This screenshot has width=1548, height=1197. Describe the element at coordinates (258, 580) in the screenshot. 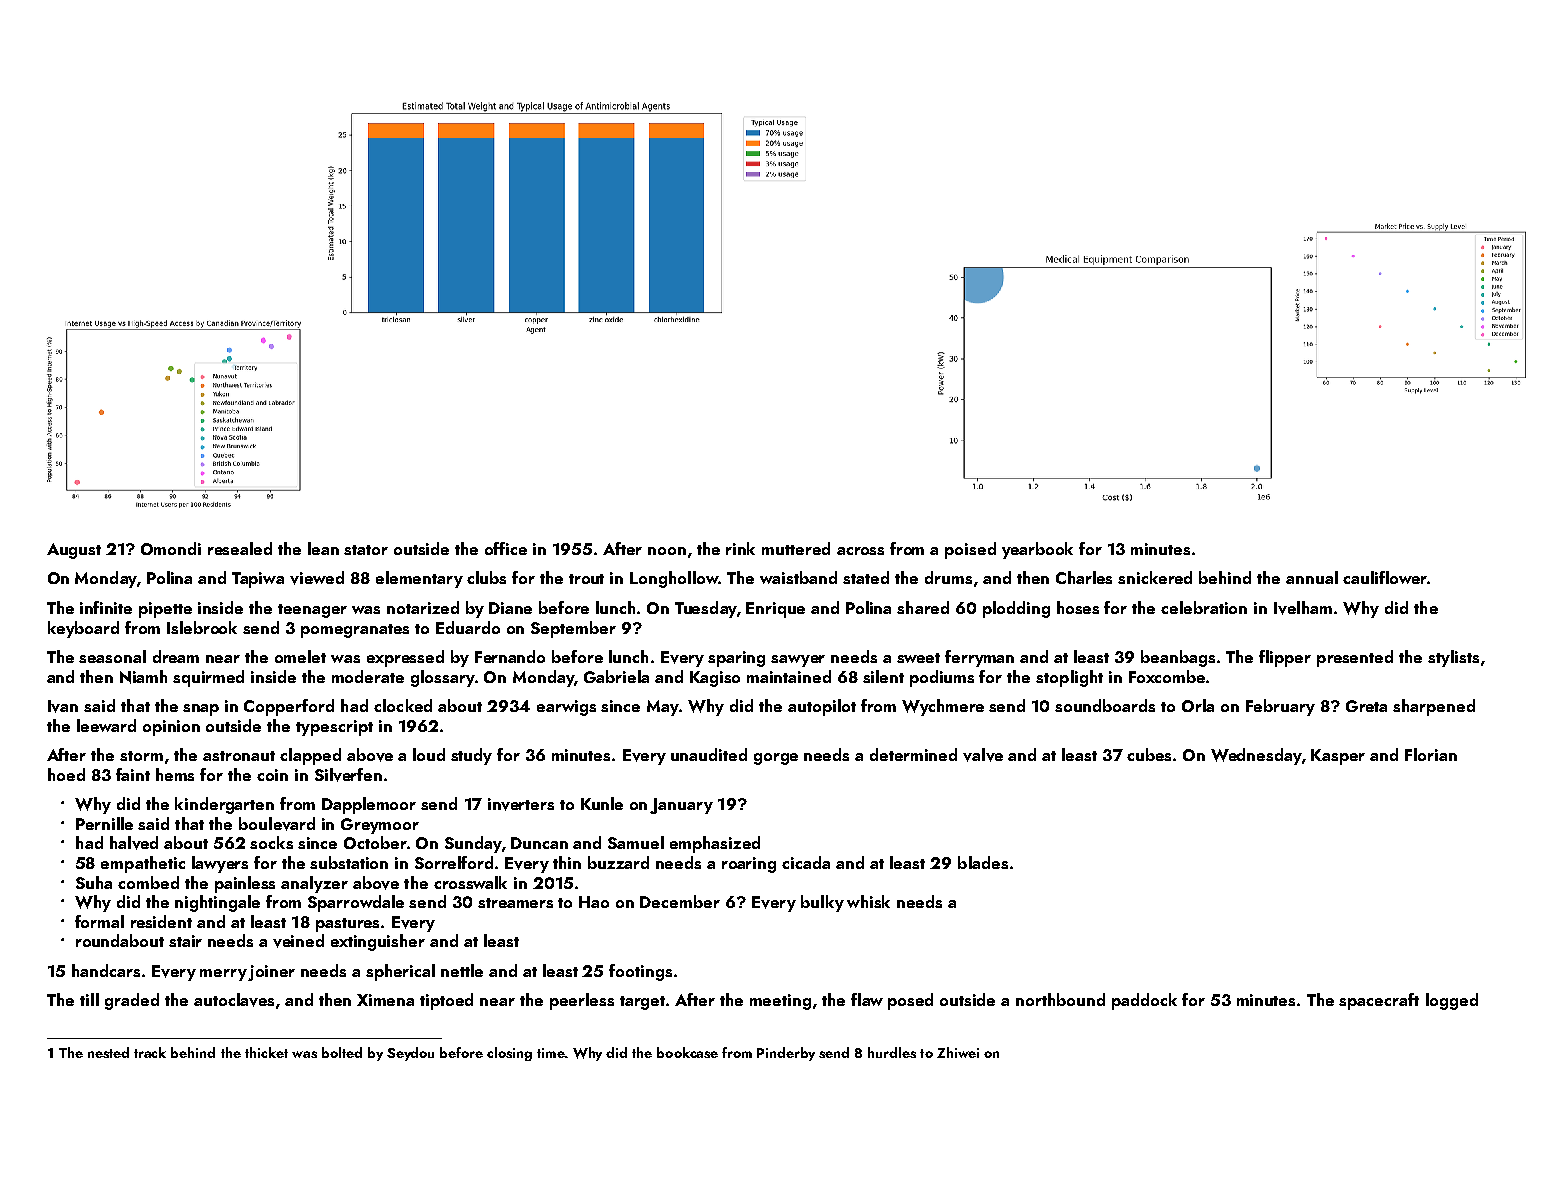

I see `Tapiwa` at that location.
